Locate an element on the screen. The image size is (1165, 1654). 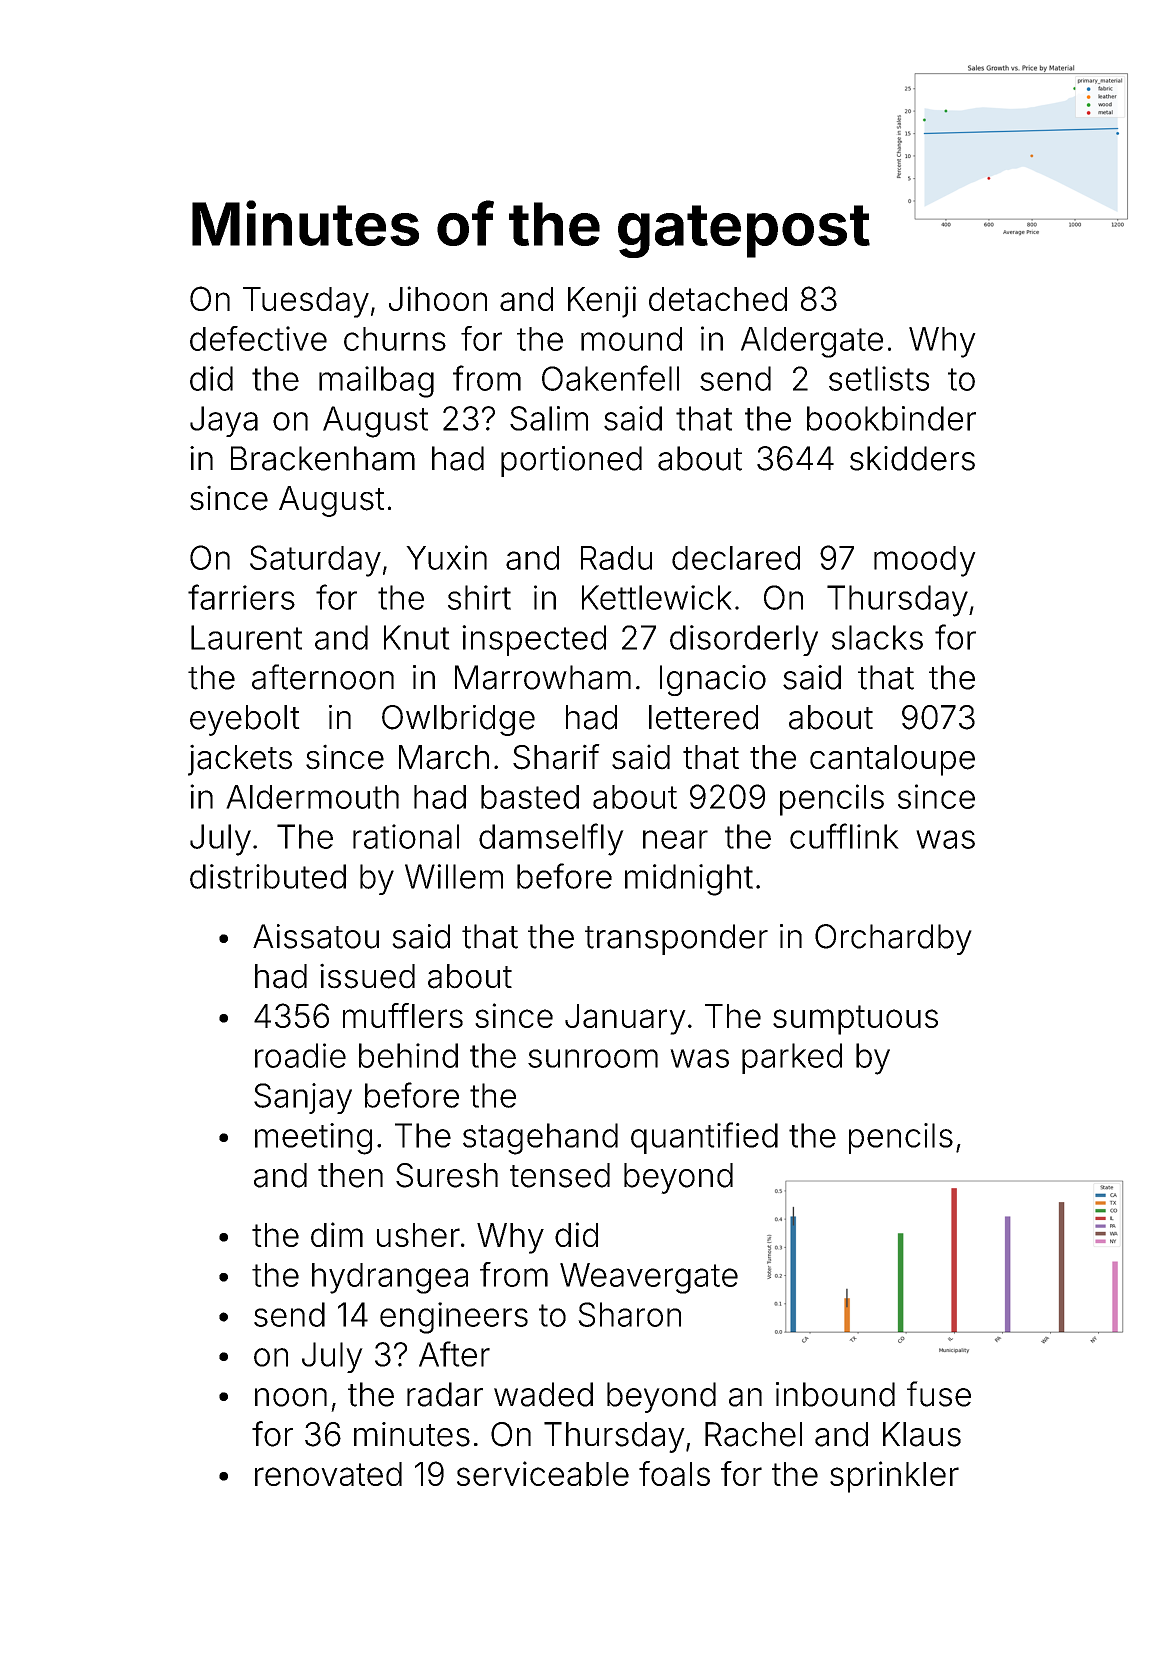
serviceable is located at coordinates (543, 1473).
